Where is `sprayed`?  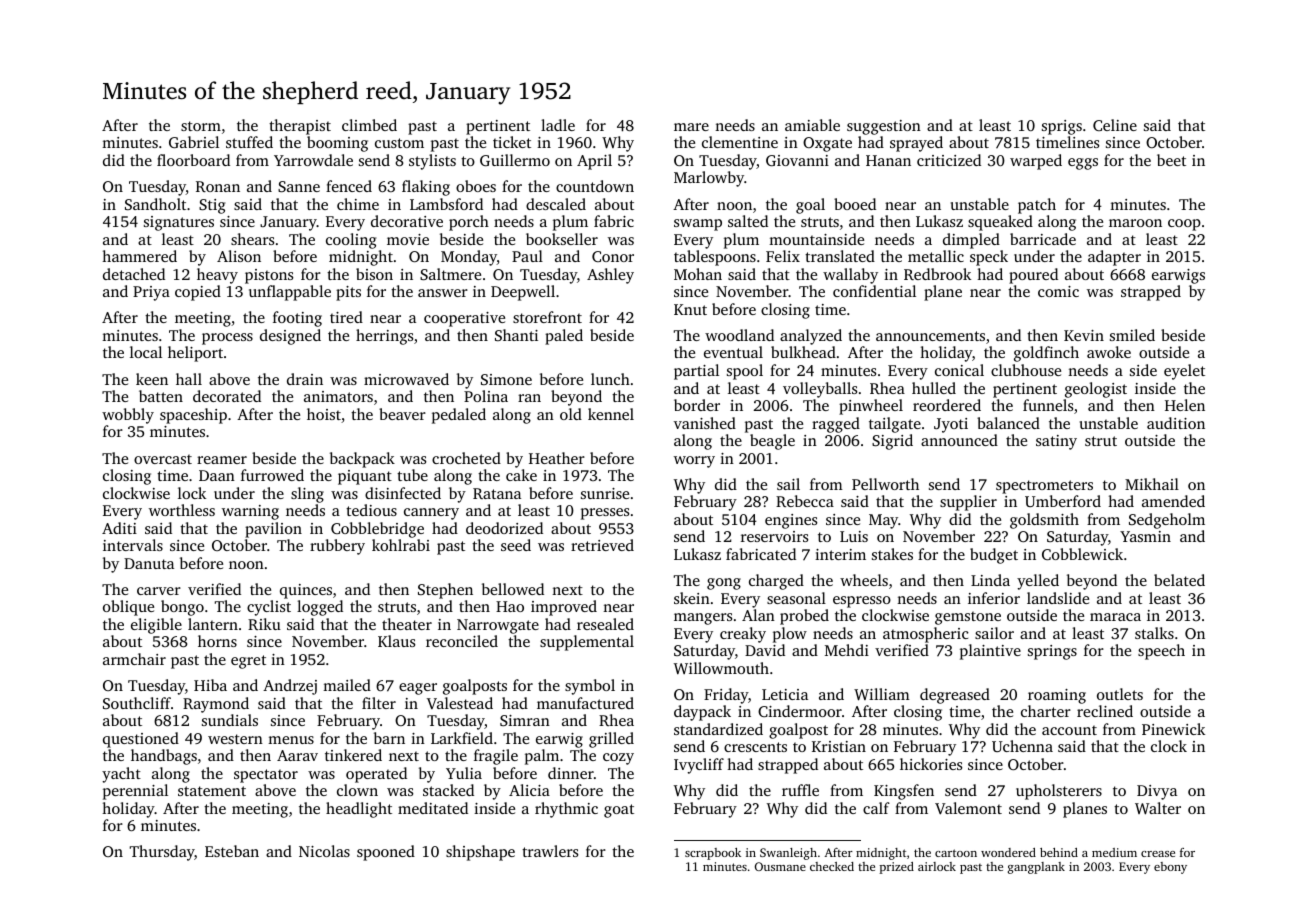 sprayed is located at coordinates (916, 144).
